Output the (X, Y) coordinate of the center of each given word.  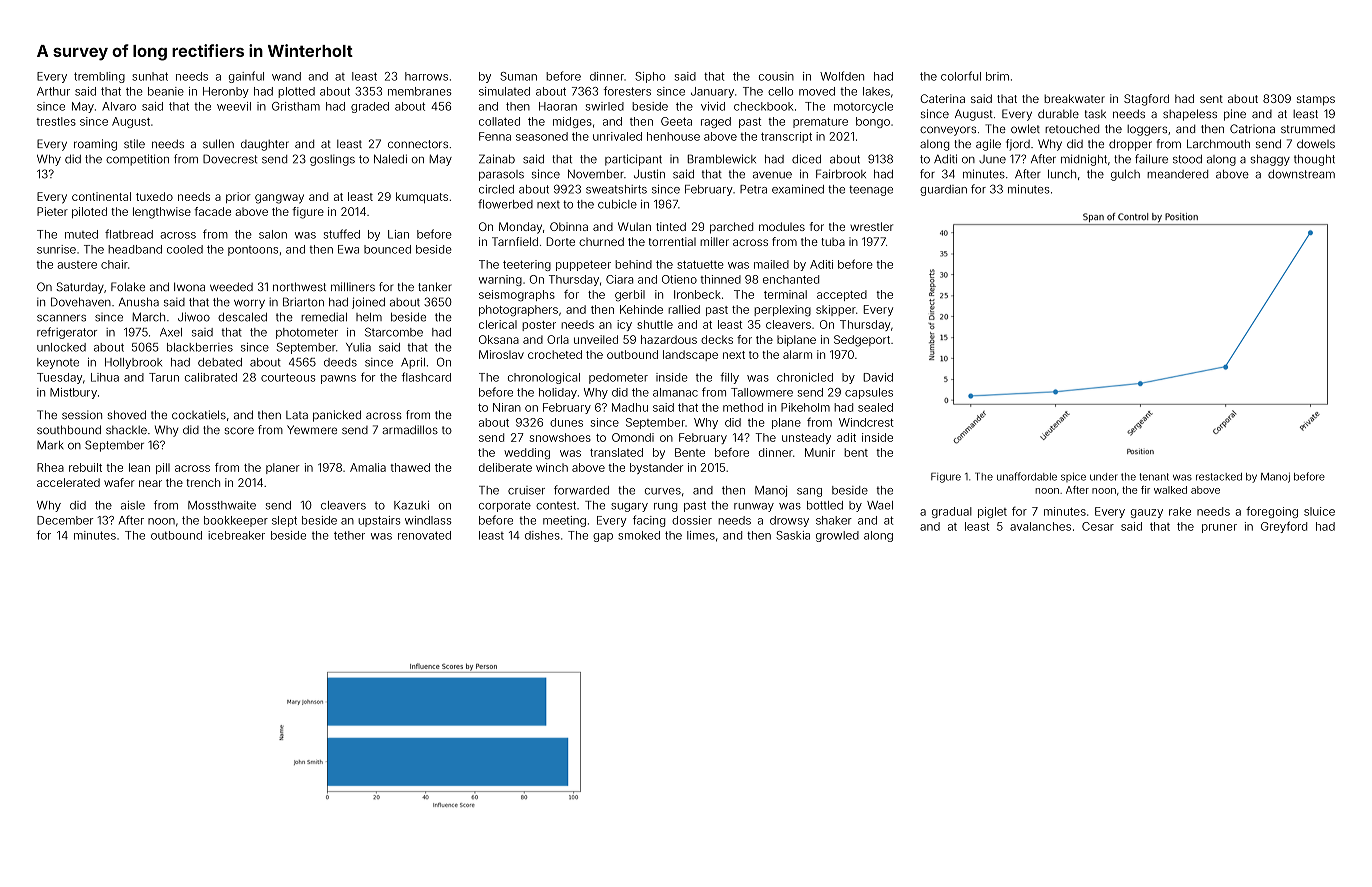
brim (997, 76)
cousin (776, 76)
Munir (820, 452)
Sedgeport (862, 341)
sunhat (150, 76)
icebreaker (236, 535)
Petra (753, 189)
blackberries (200, 347)
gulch (1125, 175)
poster (539, 326)
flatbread (129, 234)
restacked (1219, 477)
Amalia (368, 467)
